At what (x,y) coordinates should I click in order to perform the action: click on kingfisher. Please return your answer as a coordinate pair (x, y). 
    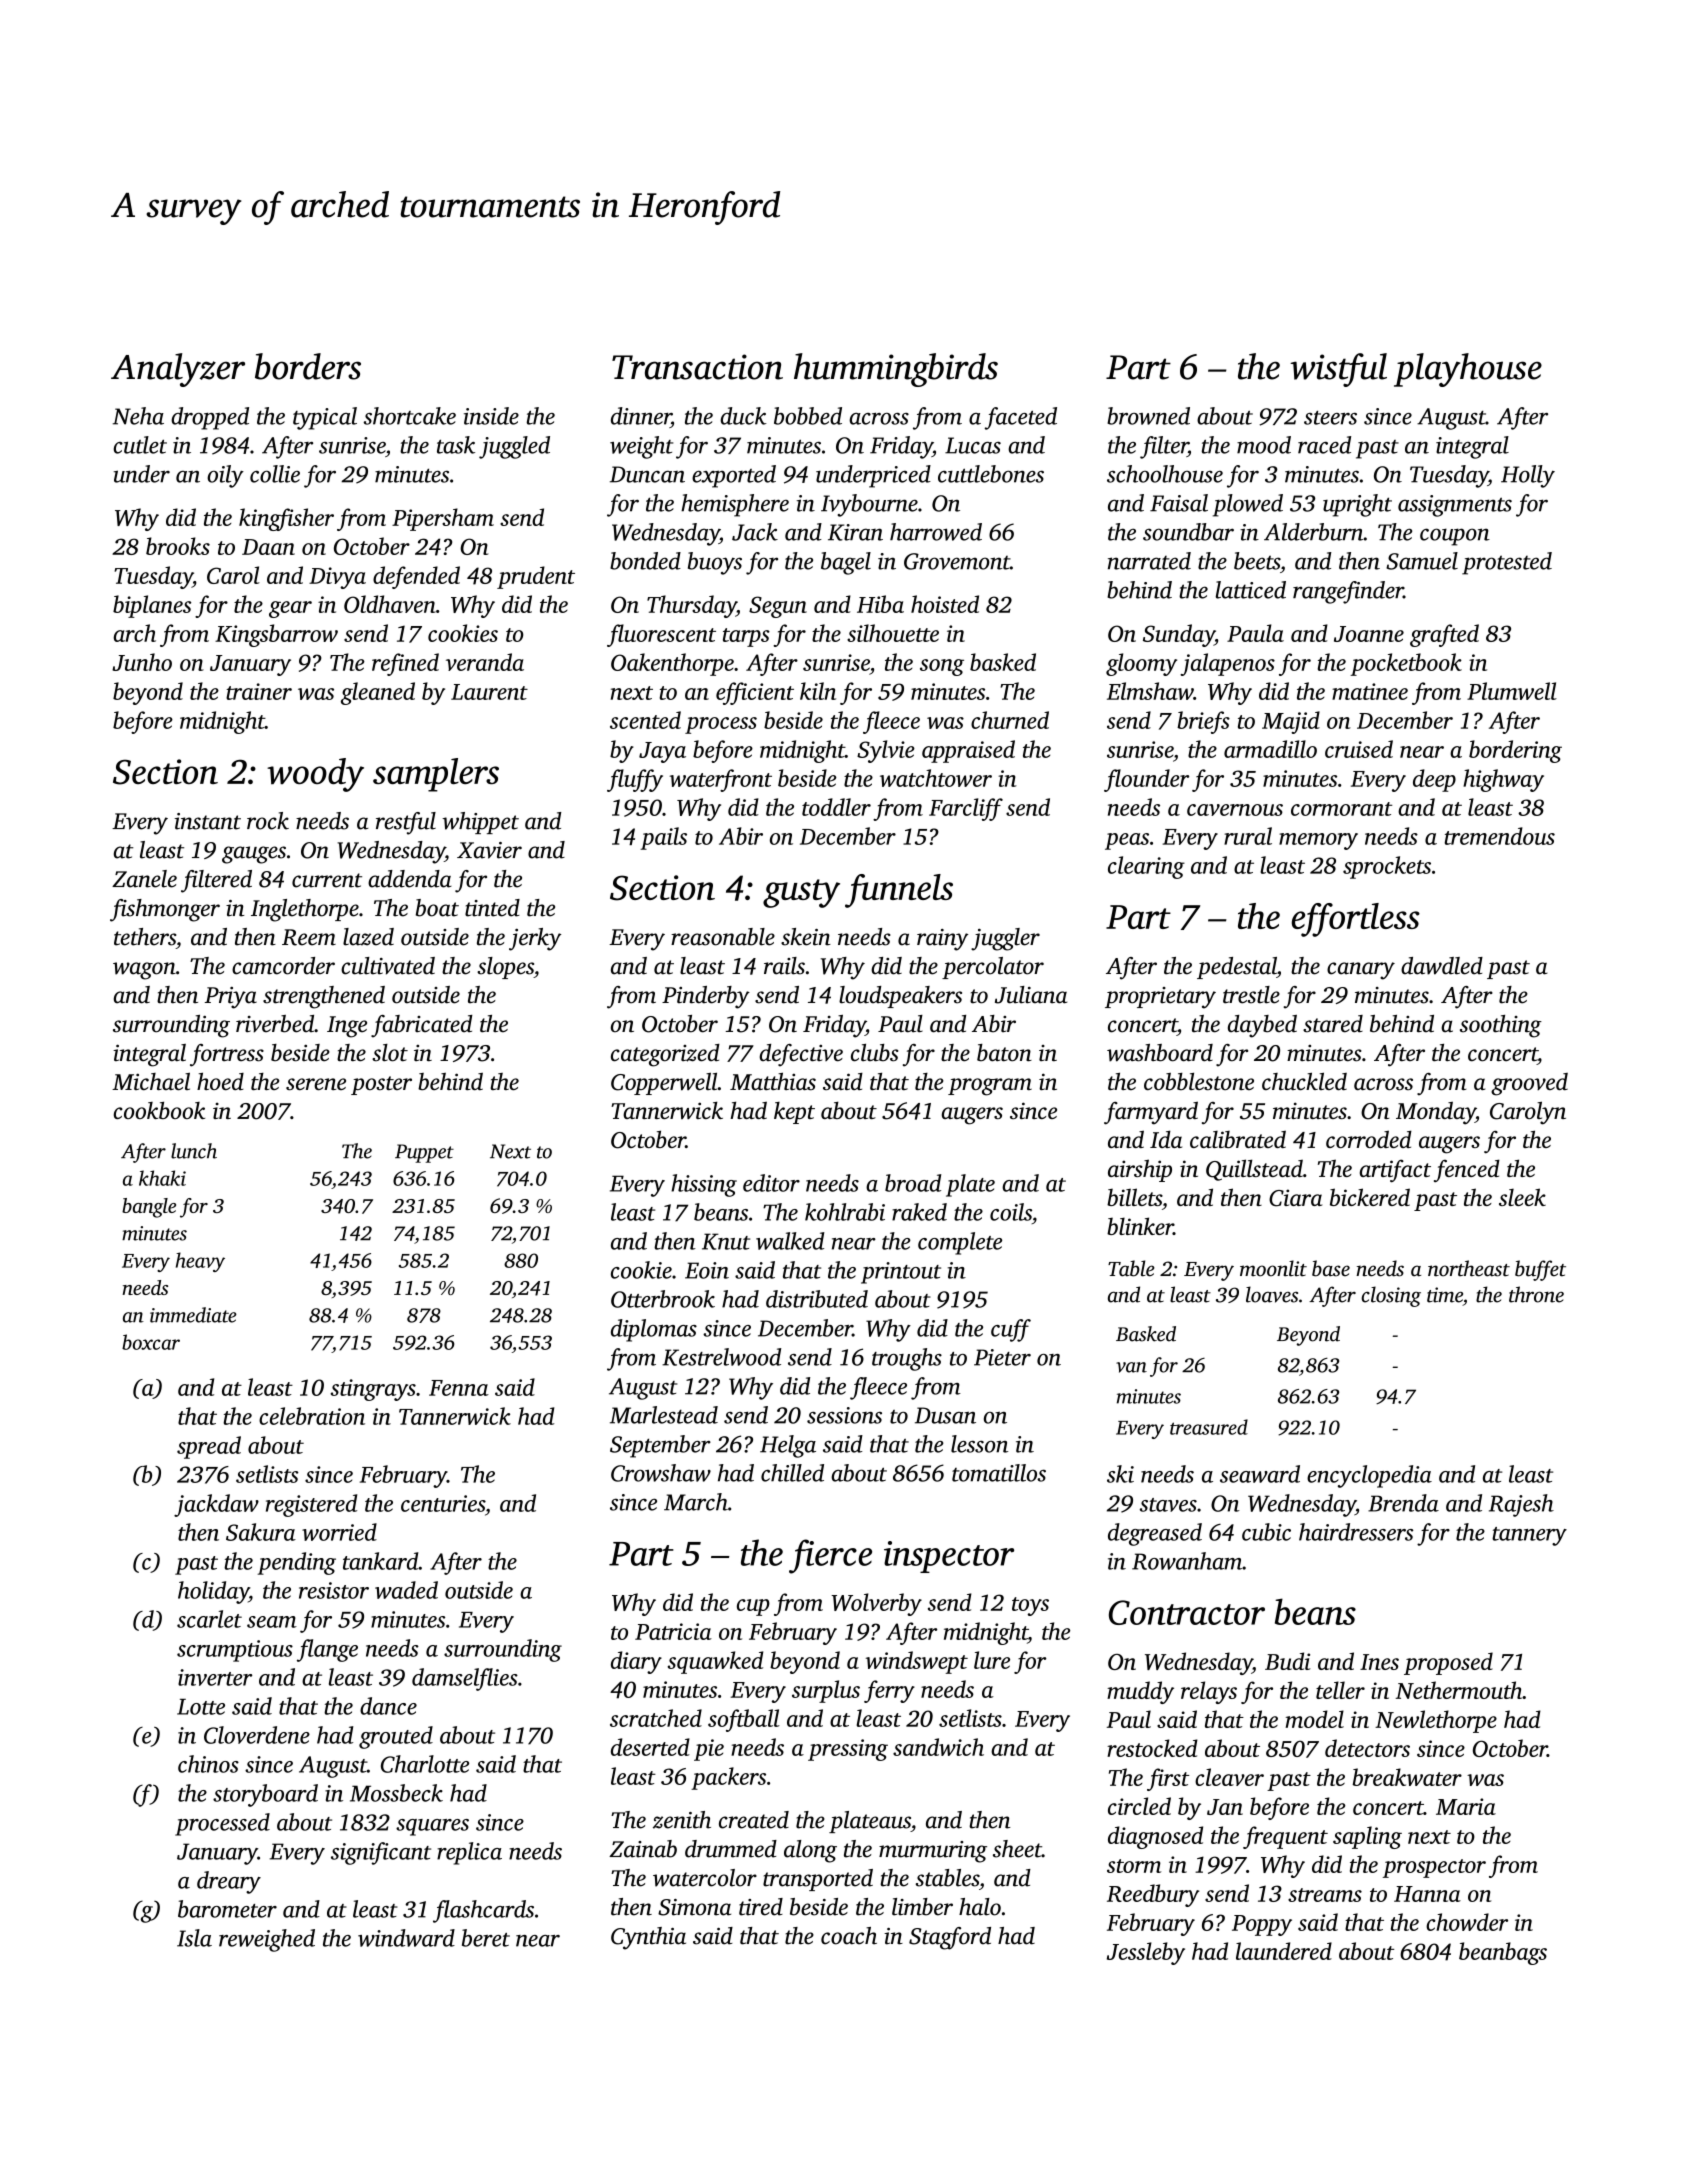
    Looking at the image, I should click on (286, 519).
